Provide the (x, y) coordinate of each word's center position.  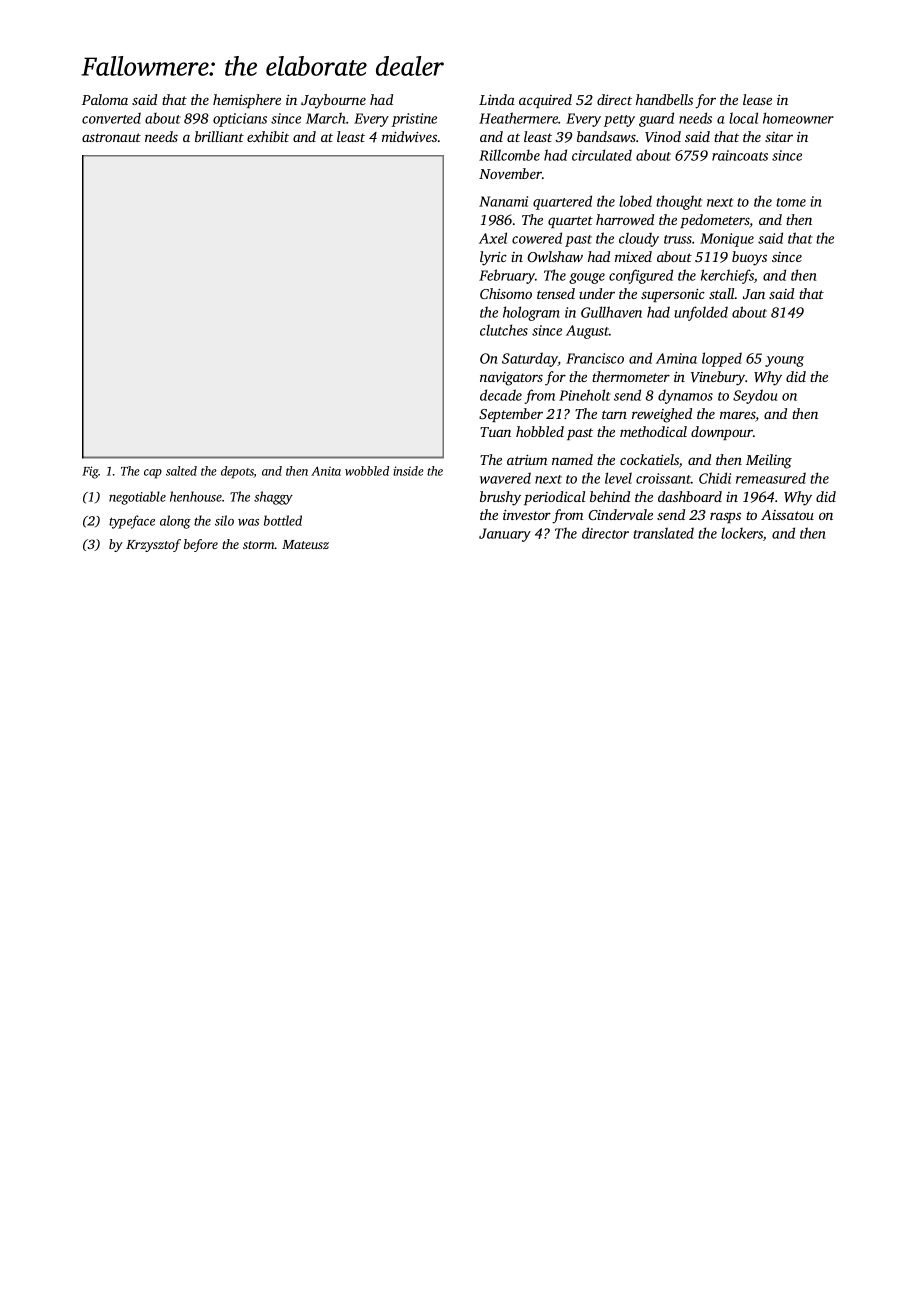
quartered (562, 202)
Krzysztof (153, 545)
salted (181, 471)
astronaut (111, 137)
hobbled (540, 431)
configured (641, 276)
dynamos (685, 396)
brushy (500, 498)
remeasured (771, 478)
